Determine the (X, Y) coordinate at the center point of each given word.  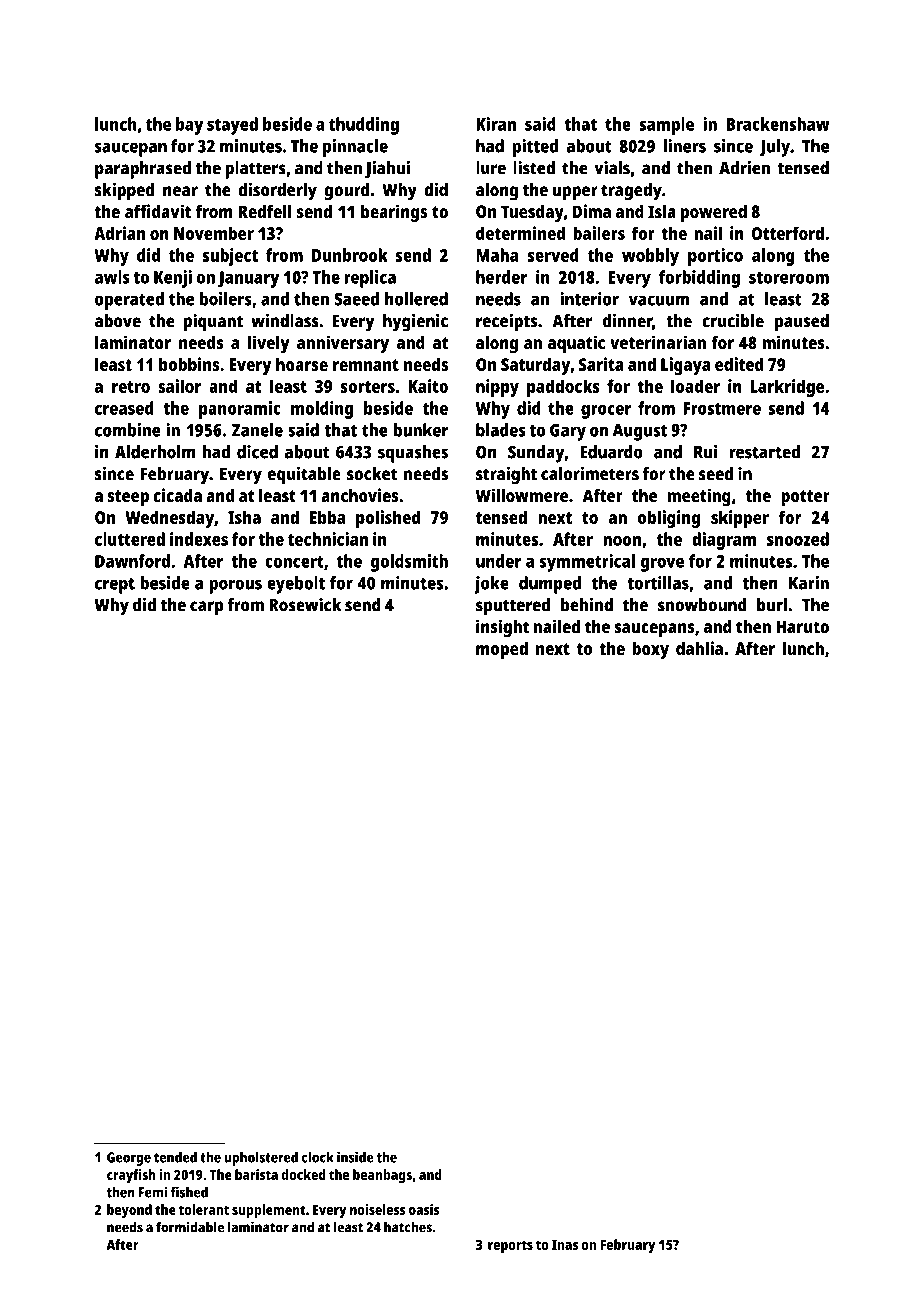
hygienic (415, 322)
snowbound (702, 605)
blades (501, 430)
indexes (199, 539)
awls (112, 277)
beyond (129, 1211)
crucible (733, 320)
